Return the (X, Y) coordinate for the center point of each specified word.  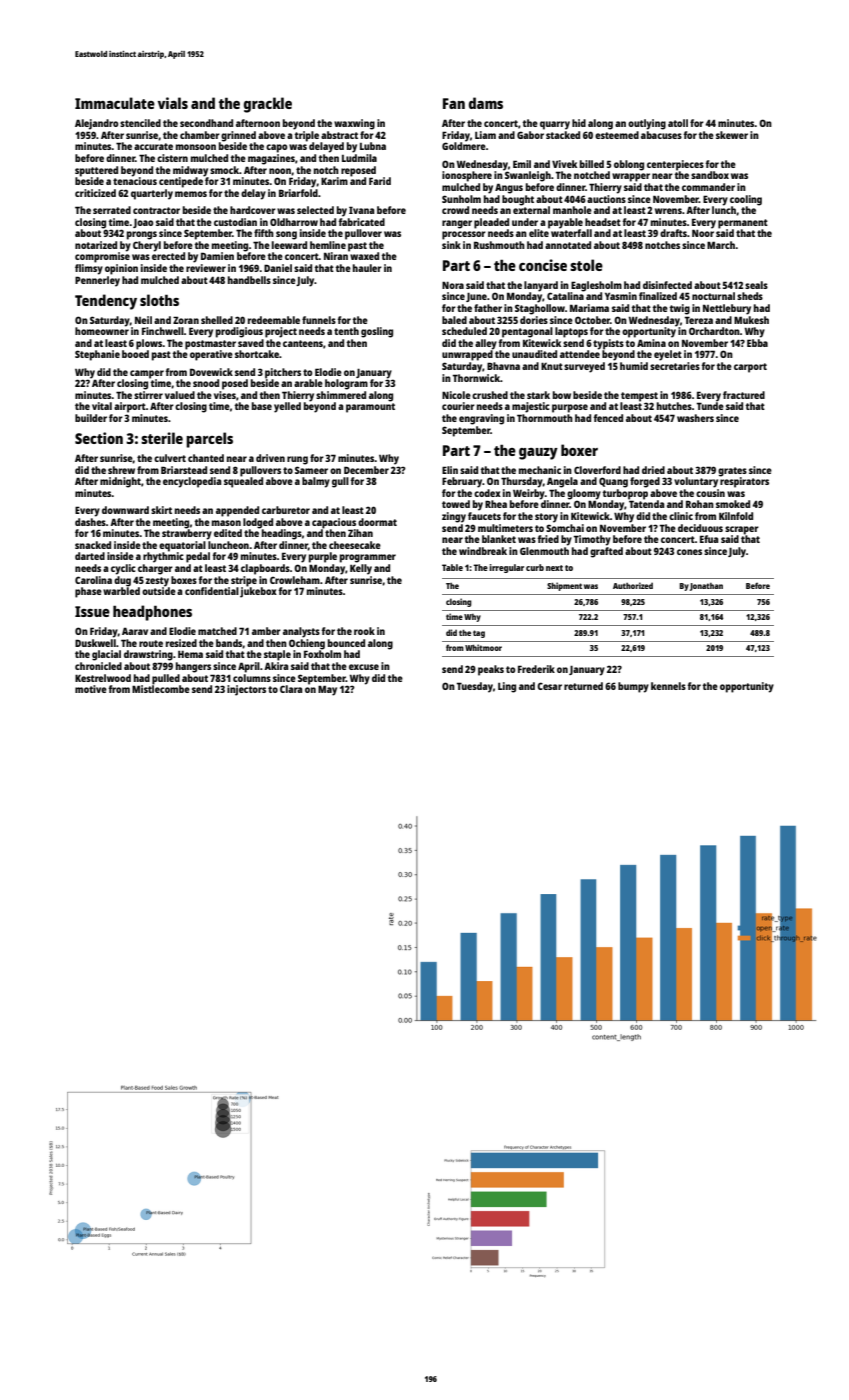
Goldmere (464, 146)
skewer (732, 135)
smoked (733, 504)
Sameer (311, 470)
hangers (193, 667)
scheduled (464, 331)
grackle (268, 105)
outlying (647, 124)
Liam (485, 135)
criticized (95, 193)
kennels (668, 686)
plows (149, 344)
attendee (580, 354)
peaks (491, 670)
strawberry (187, 534)
